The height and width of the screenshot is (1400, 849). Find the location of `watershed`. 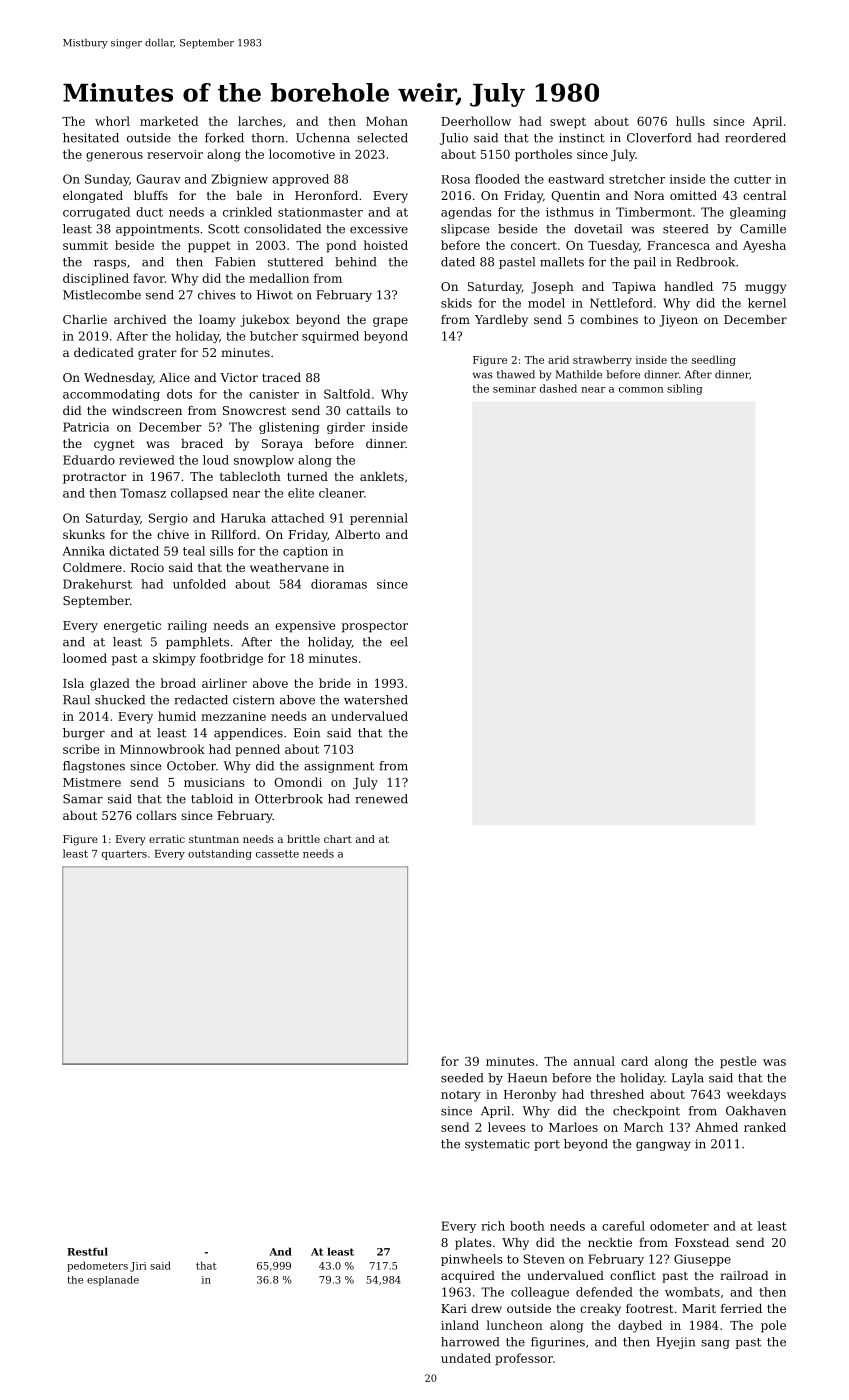

watershed is located at coordinates (376, 700).
